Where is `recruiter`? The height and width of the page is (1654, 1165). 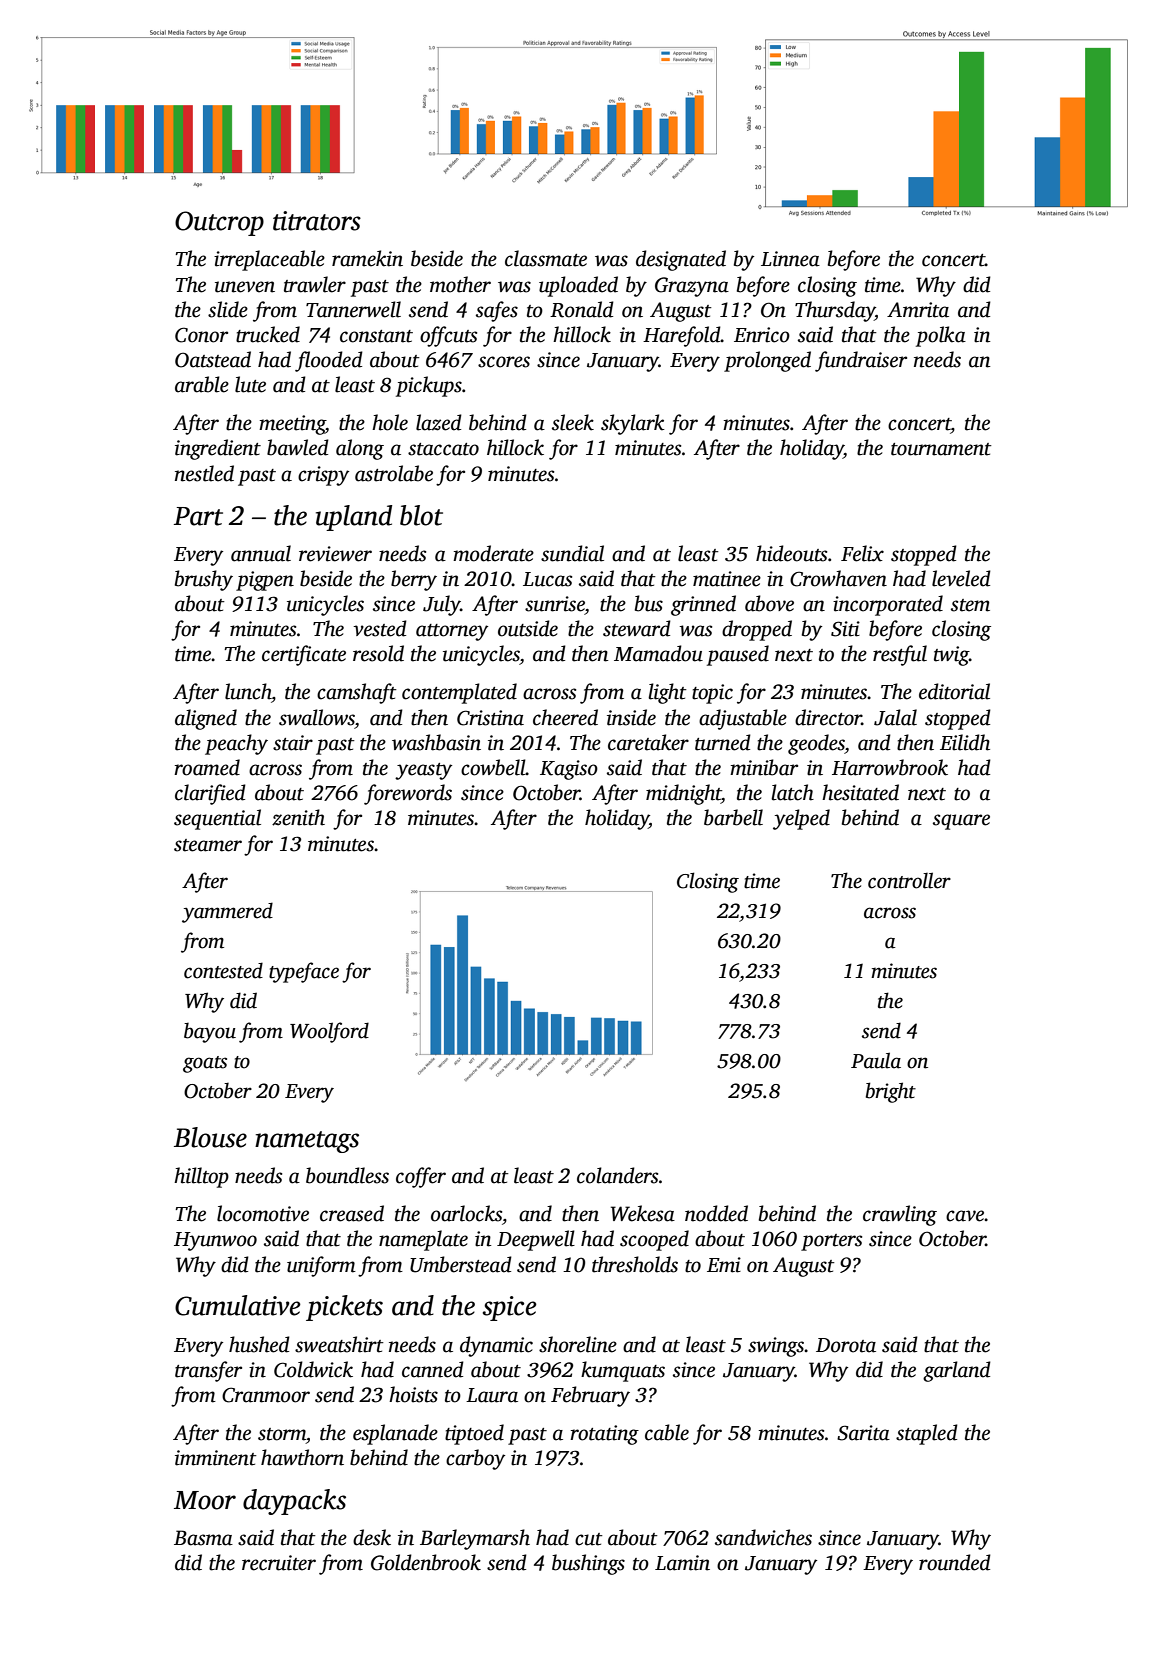
recruiter is located at coordinates (279, 1563).
